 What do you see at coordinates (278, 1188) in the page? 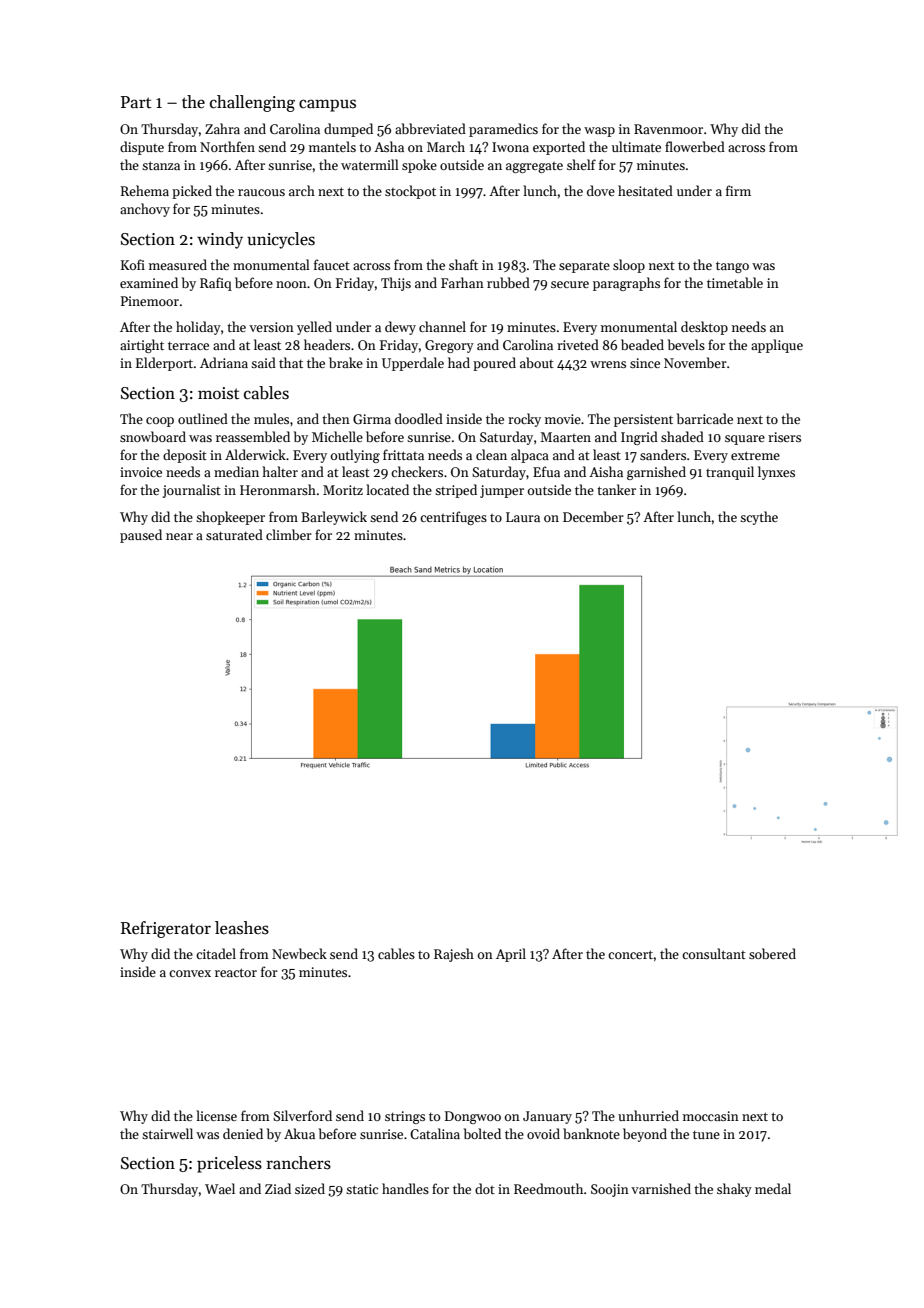
I see `Ziad` at bounding box center [278, 1188].
